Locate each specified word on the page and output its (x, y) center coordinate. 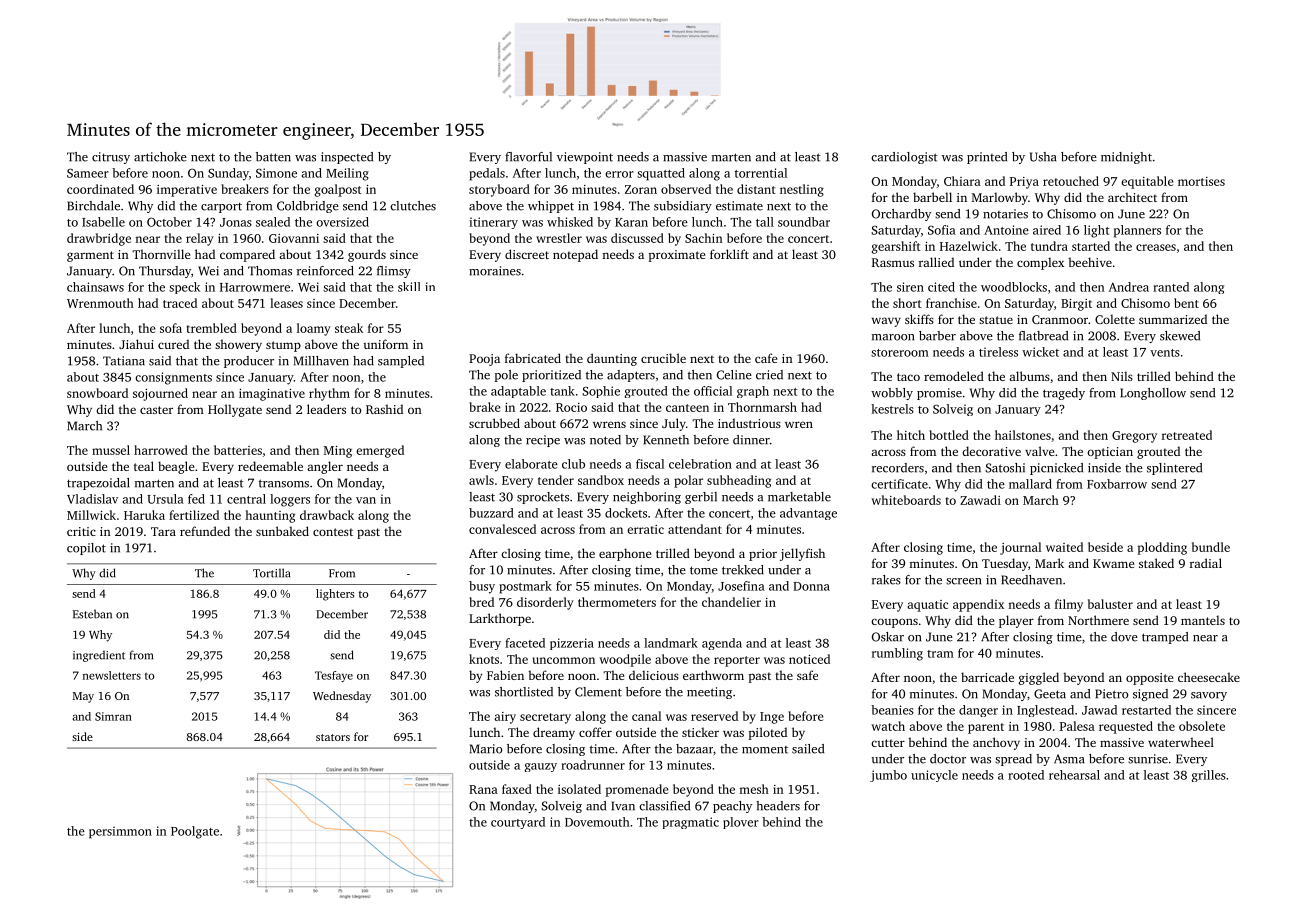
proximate (676, 256)
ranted (1171, 287)
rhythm (329, 394)
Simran (113, 716)
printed (987, 158)
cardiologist (904, 158)
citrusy (111, 158)
